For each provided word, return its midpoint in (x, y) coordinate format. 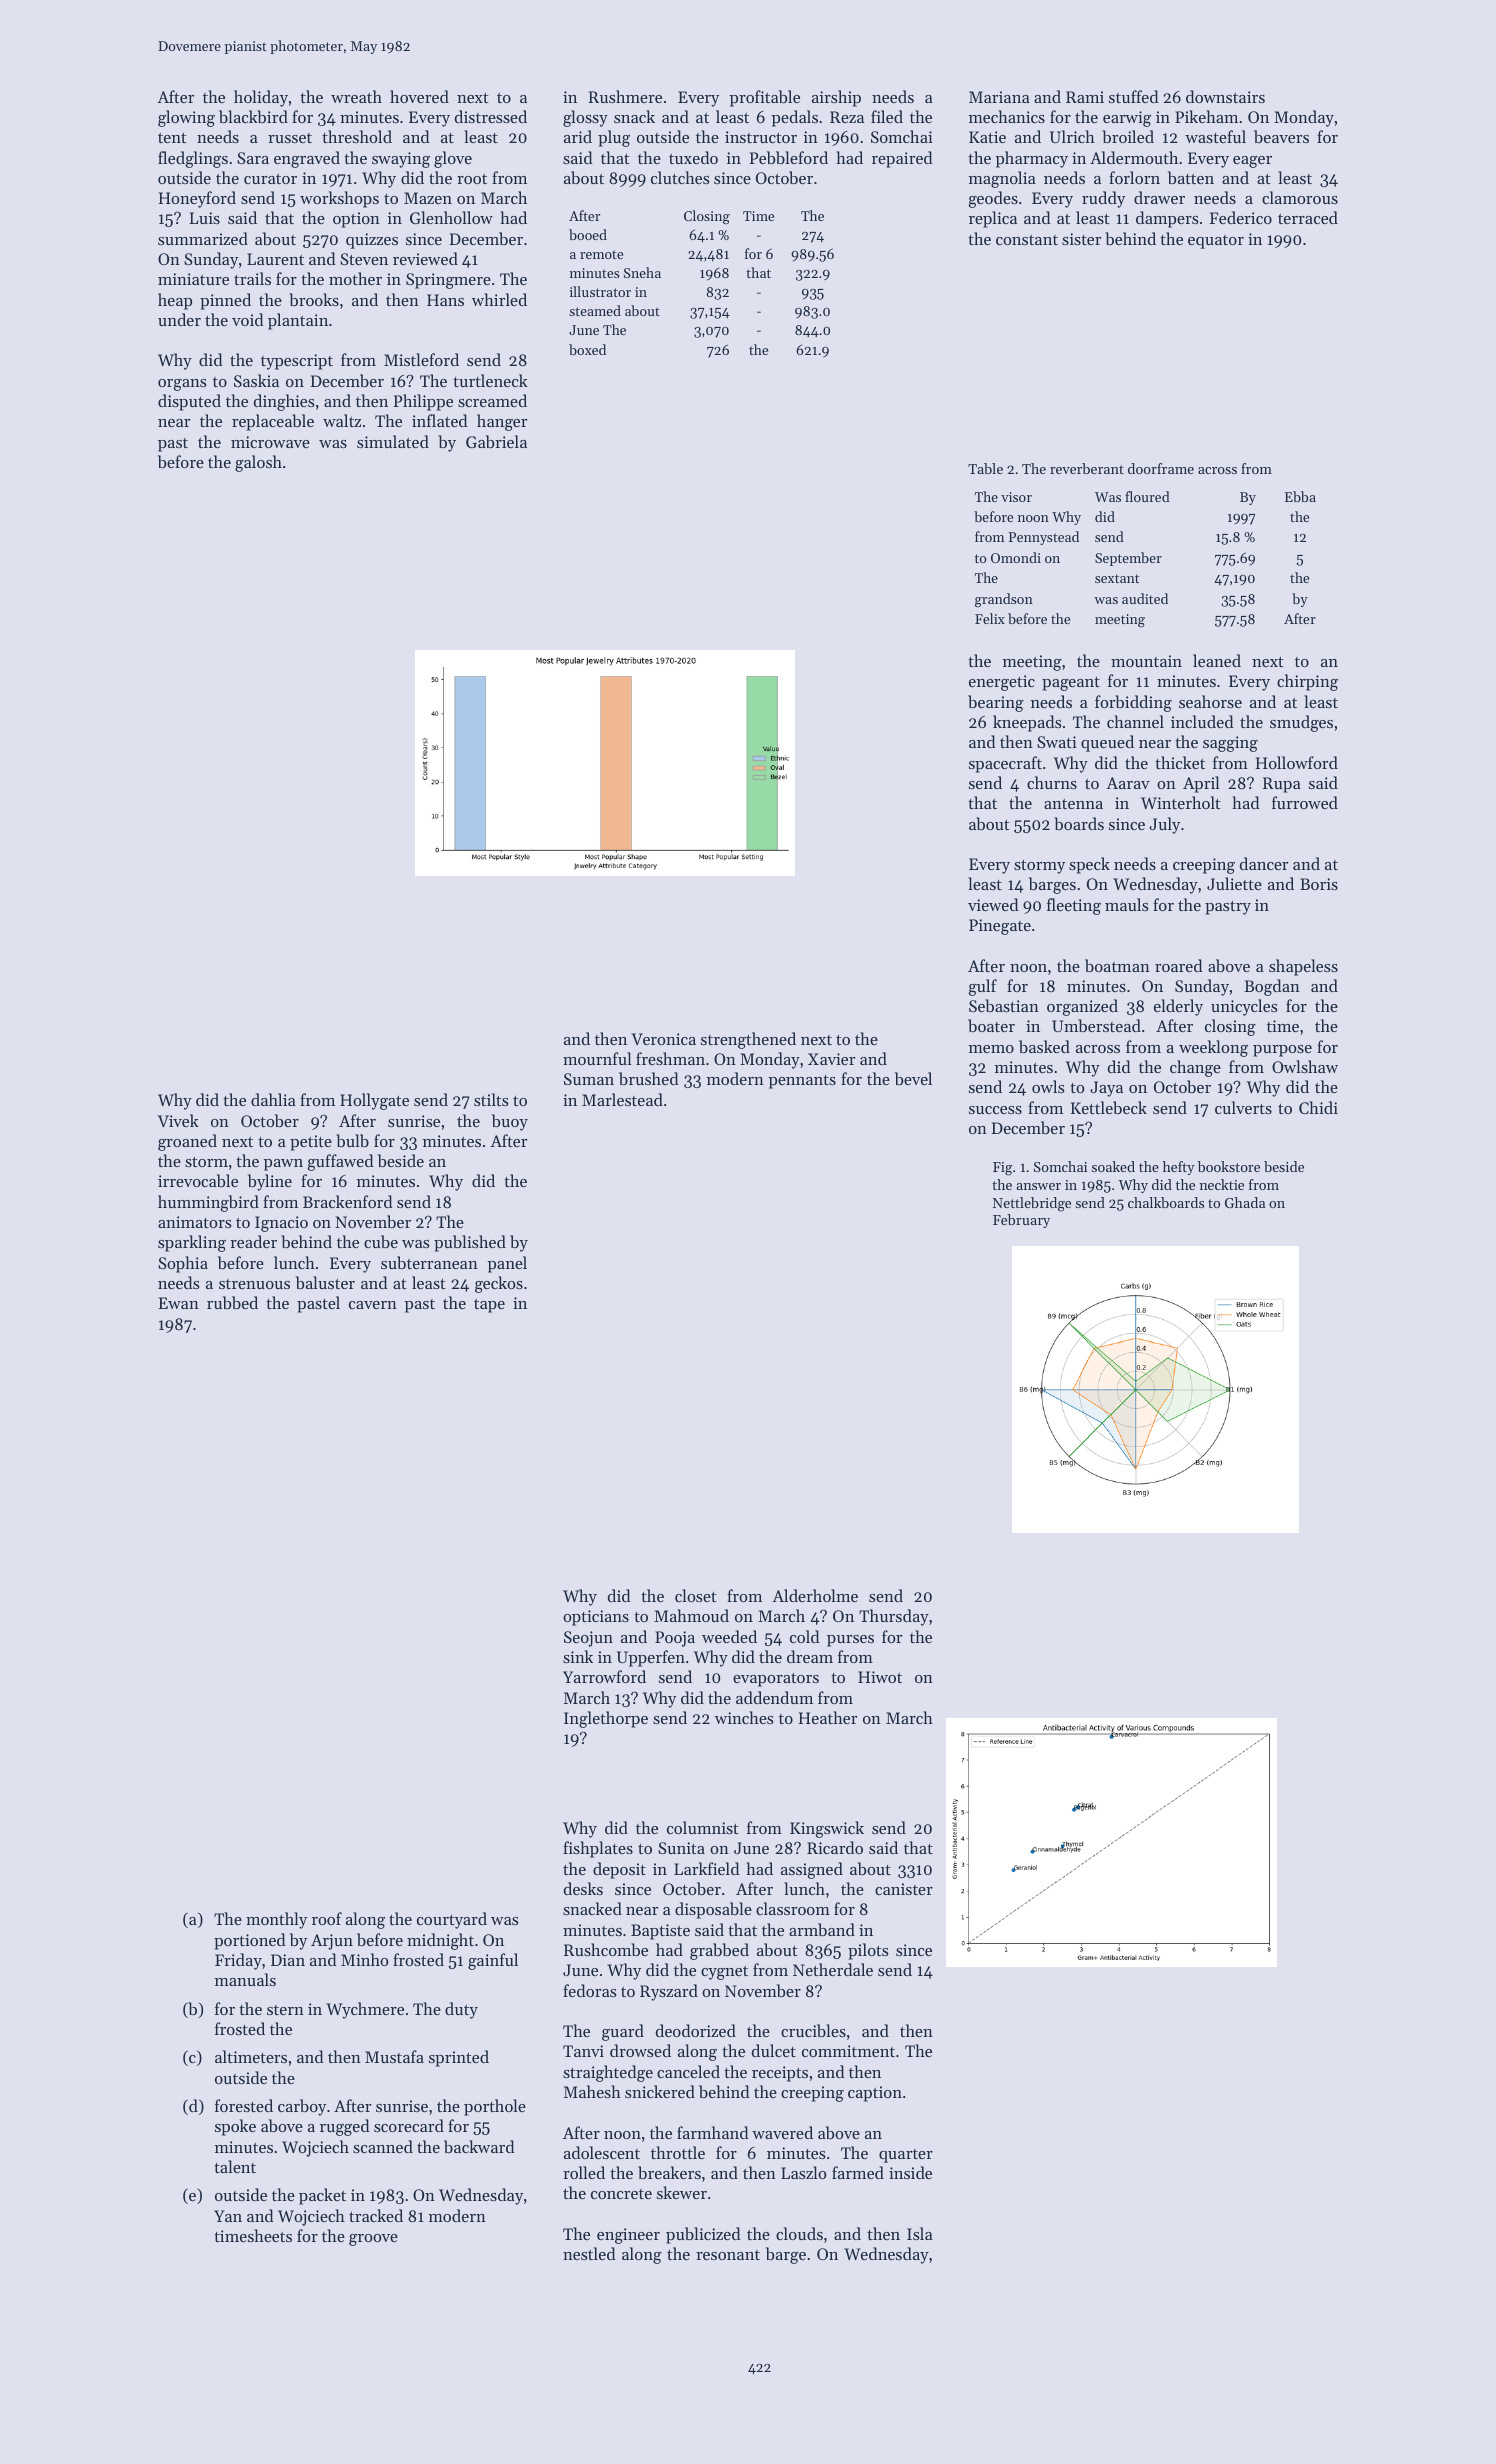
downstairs (1225, 96)
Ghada (1245, 1202)
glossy (585, 118)
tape (489, 1306)
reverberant (1087, 468)
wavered (782, 2132)
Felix (990, 618)
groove (373, 2240)
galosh (258, 463)
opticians (596, 1618)
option (356, 220)
